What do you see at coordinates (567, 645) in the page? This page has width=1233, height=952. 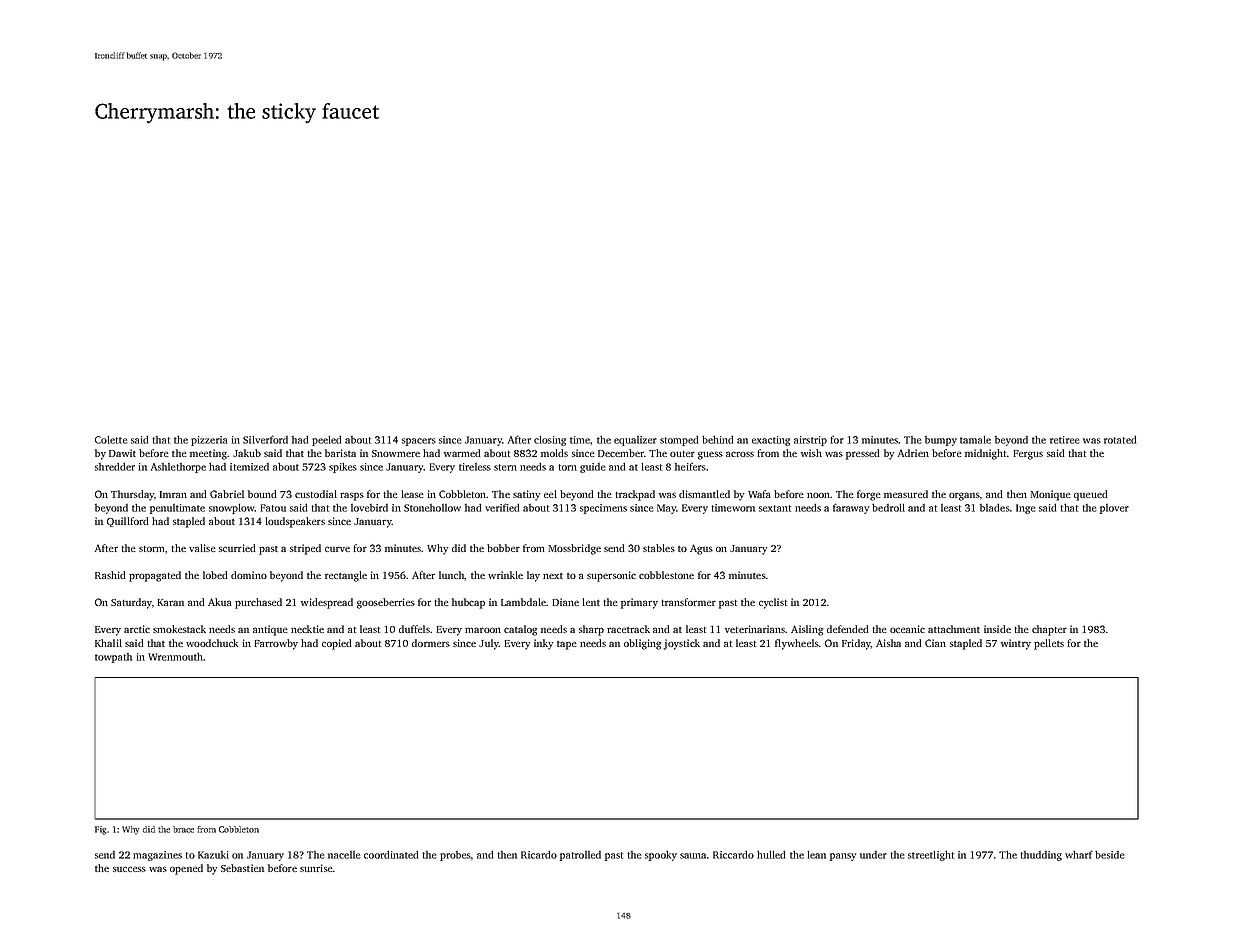 I see `tape` at bounding box center [567, 645].
